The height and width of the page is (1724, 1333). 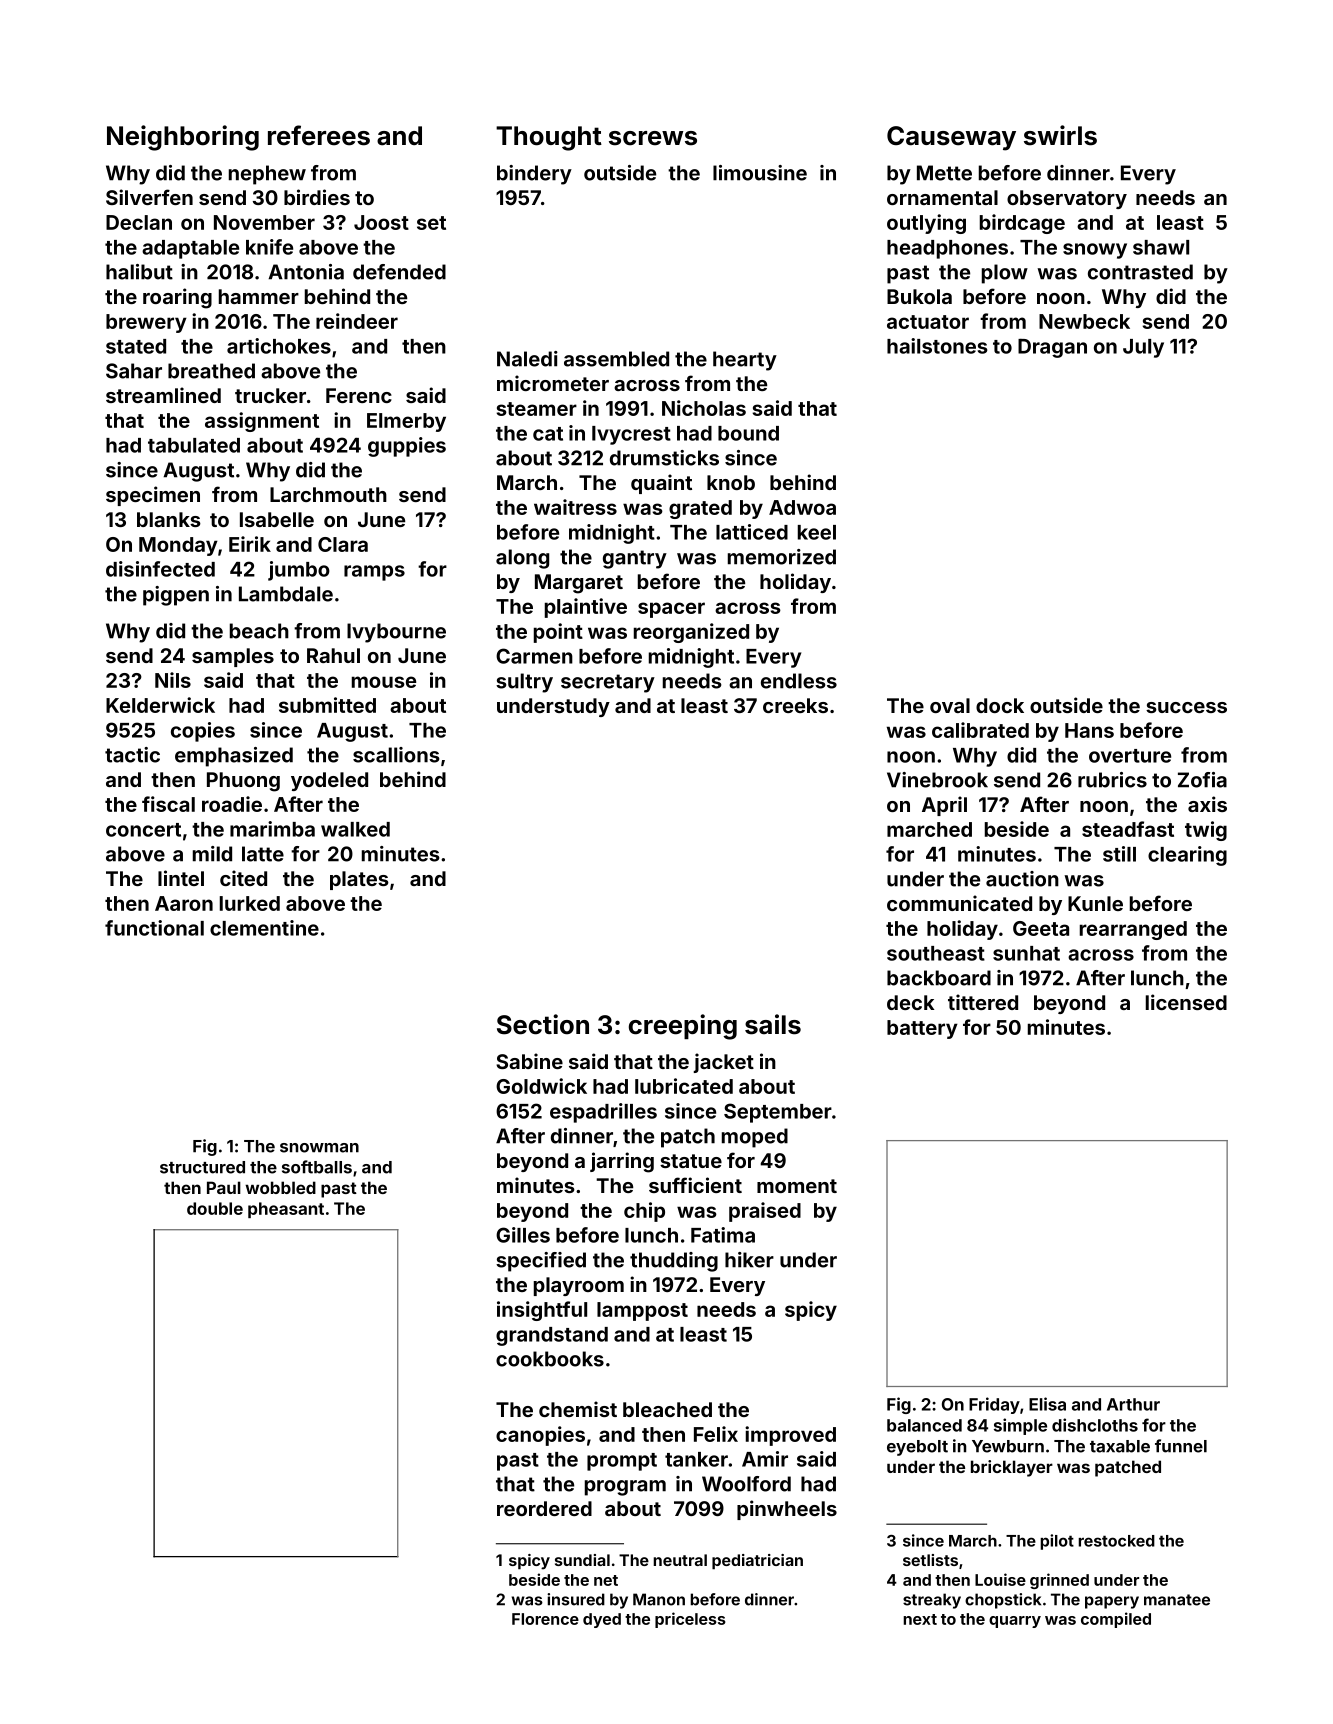 I want to click on functional, so click(x=154, y=928).
